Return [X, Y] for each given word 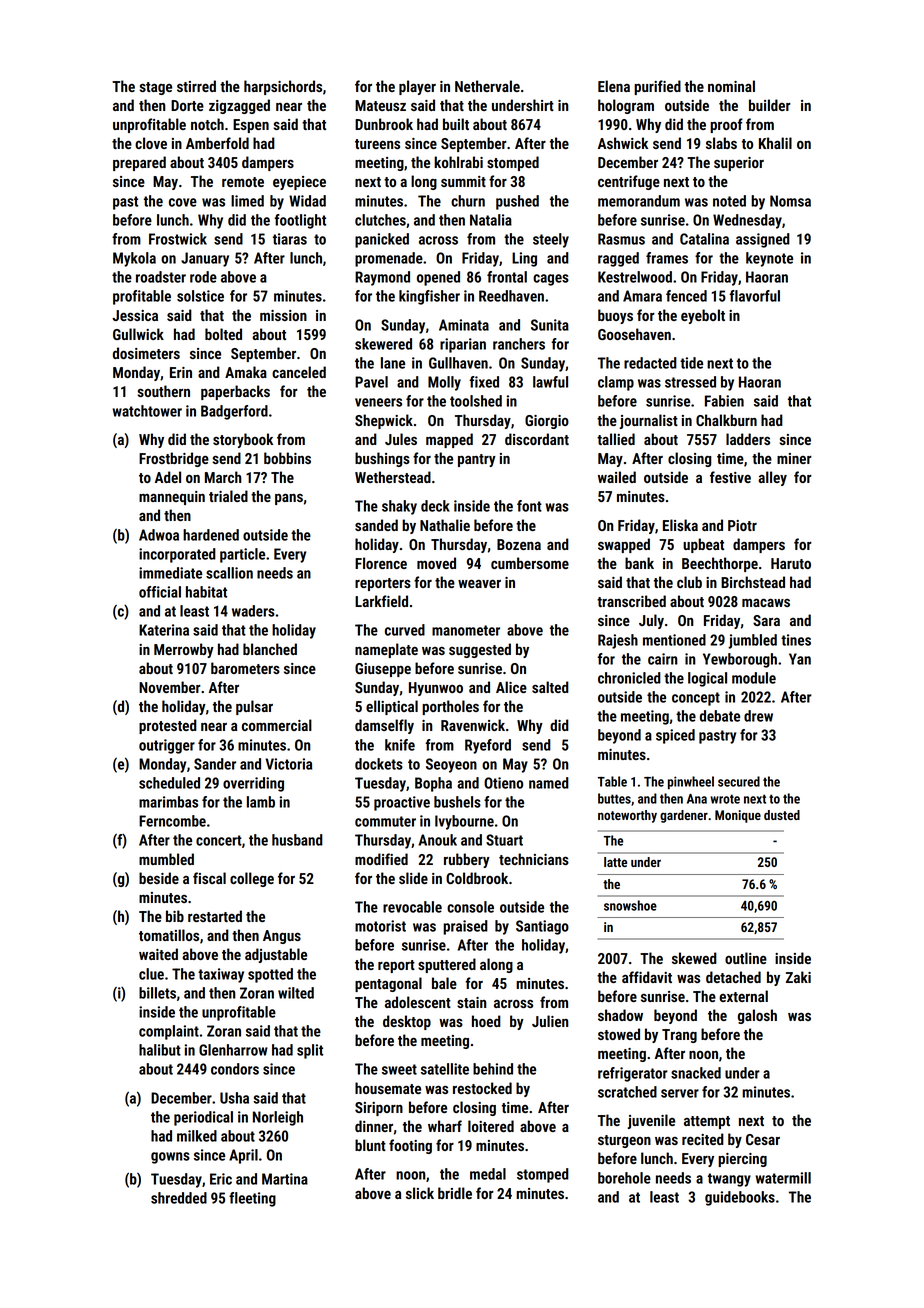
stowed [619, 1034]
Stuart [504, 840]
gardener [684, 816]
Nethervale [487, 86]
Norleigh [278, 1118]
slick [420, 1193]
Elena [614, 86]
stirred [196, 86]
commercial [277, 725]
